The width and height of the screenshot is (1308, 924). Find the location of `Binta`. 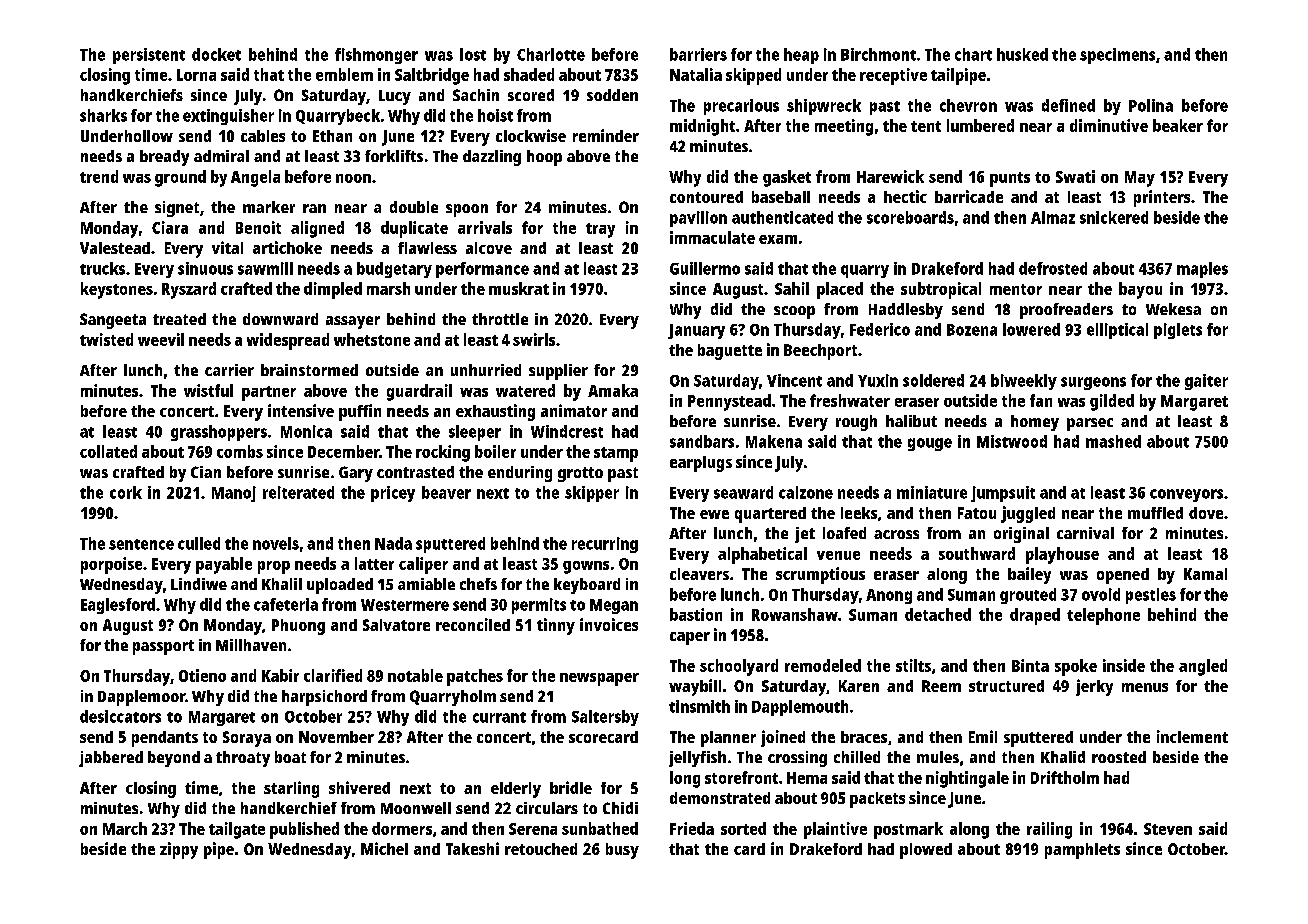

Binta is located at coordinates (1030, 665).
